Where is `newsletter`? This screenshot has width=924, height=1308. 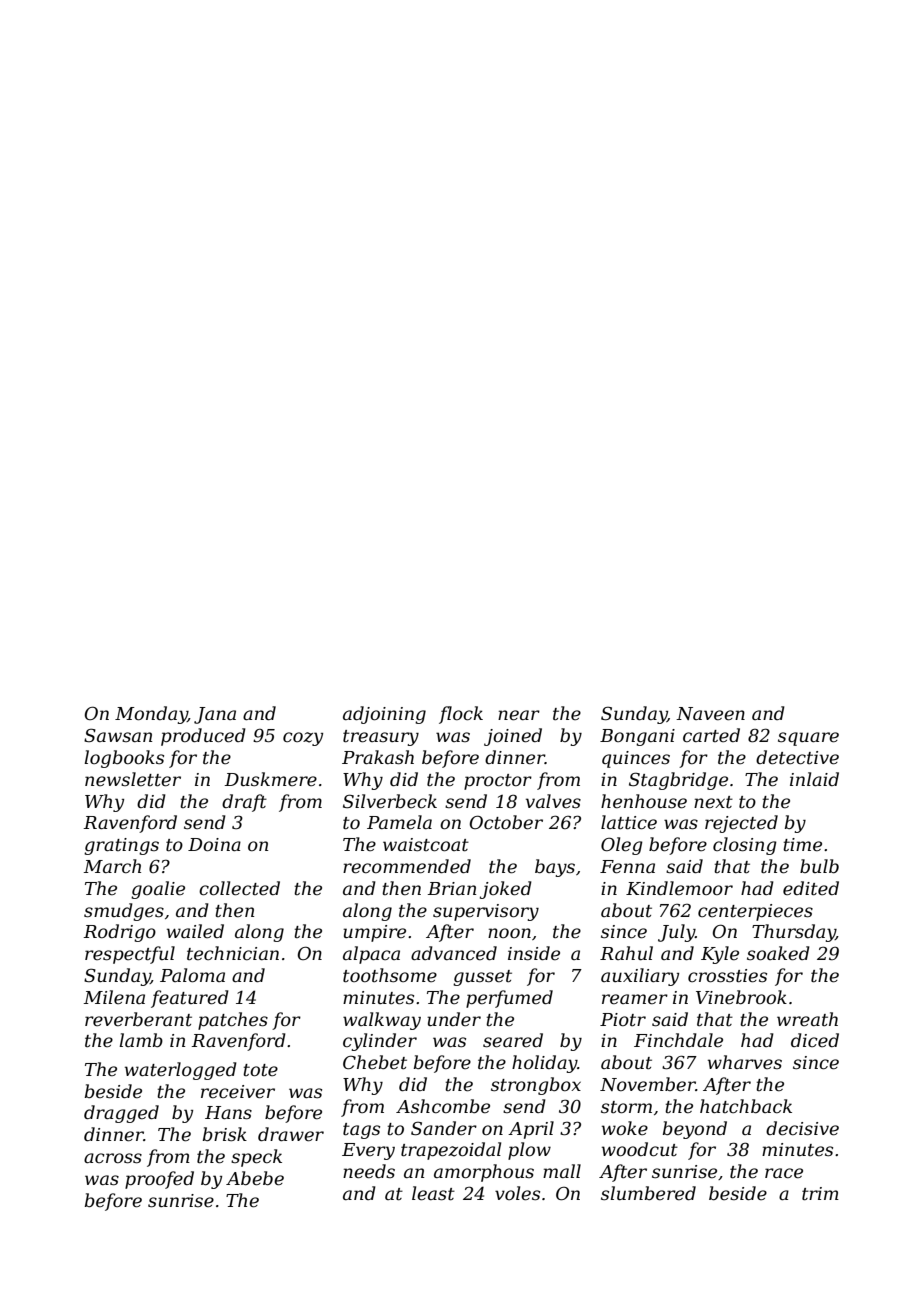
newsletter is located at coordinates (133, 779).
